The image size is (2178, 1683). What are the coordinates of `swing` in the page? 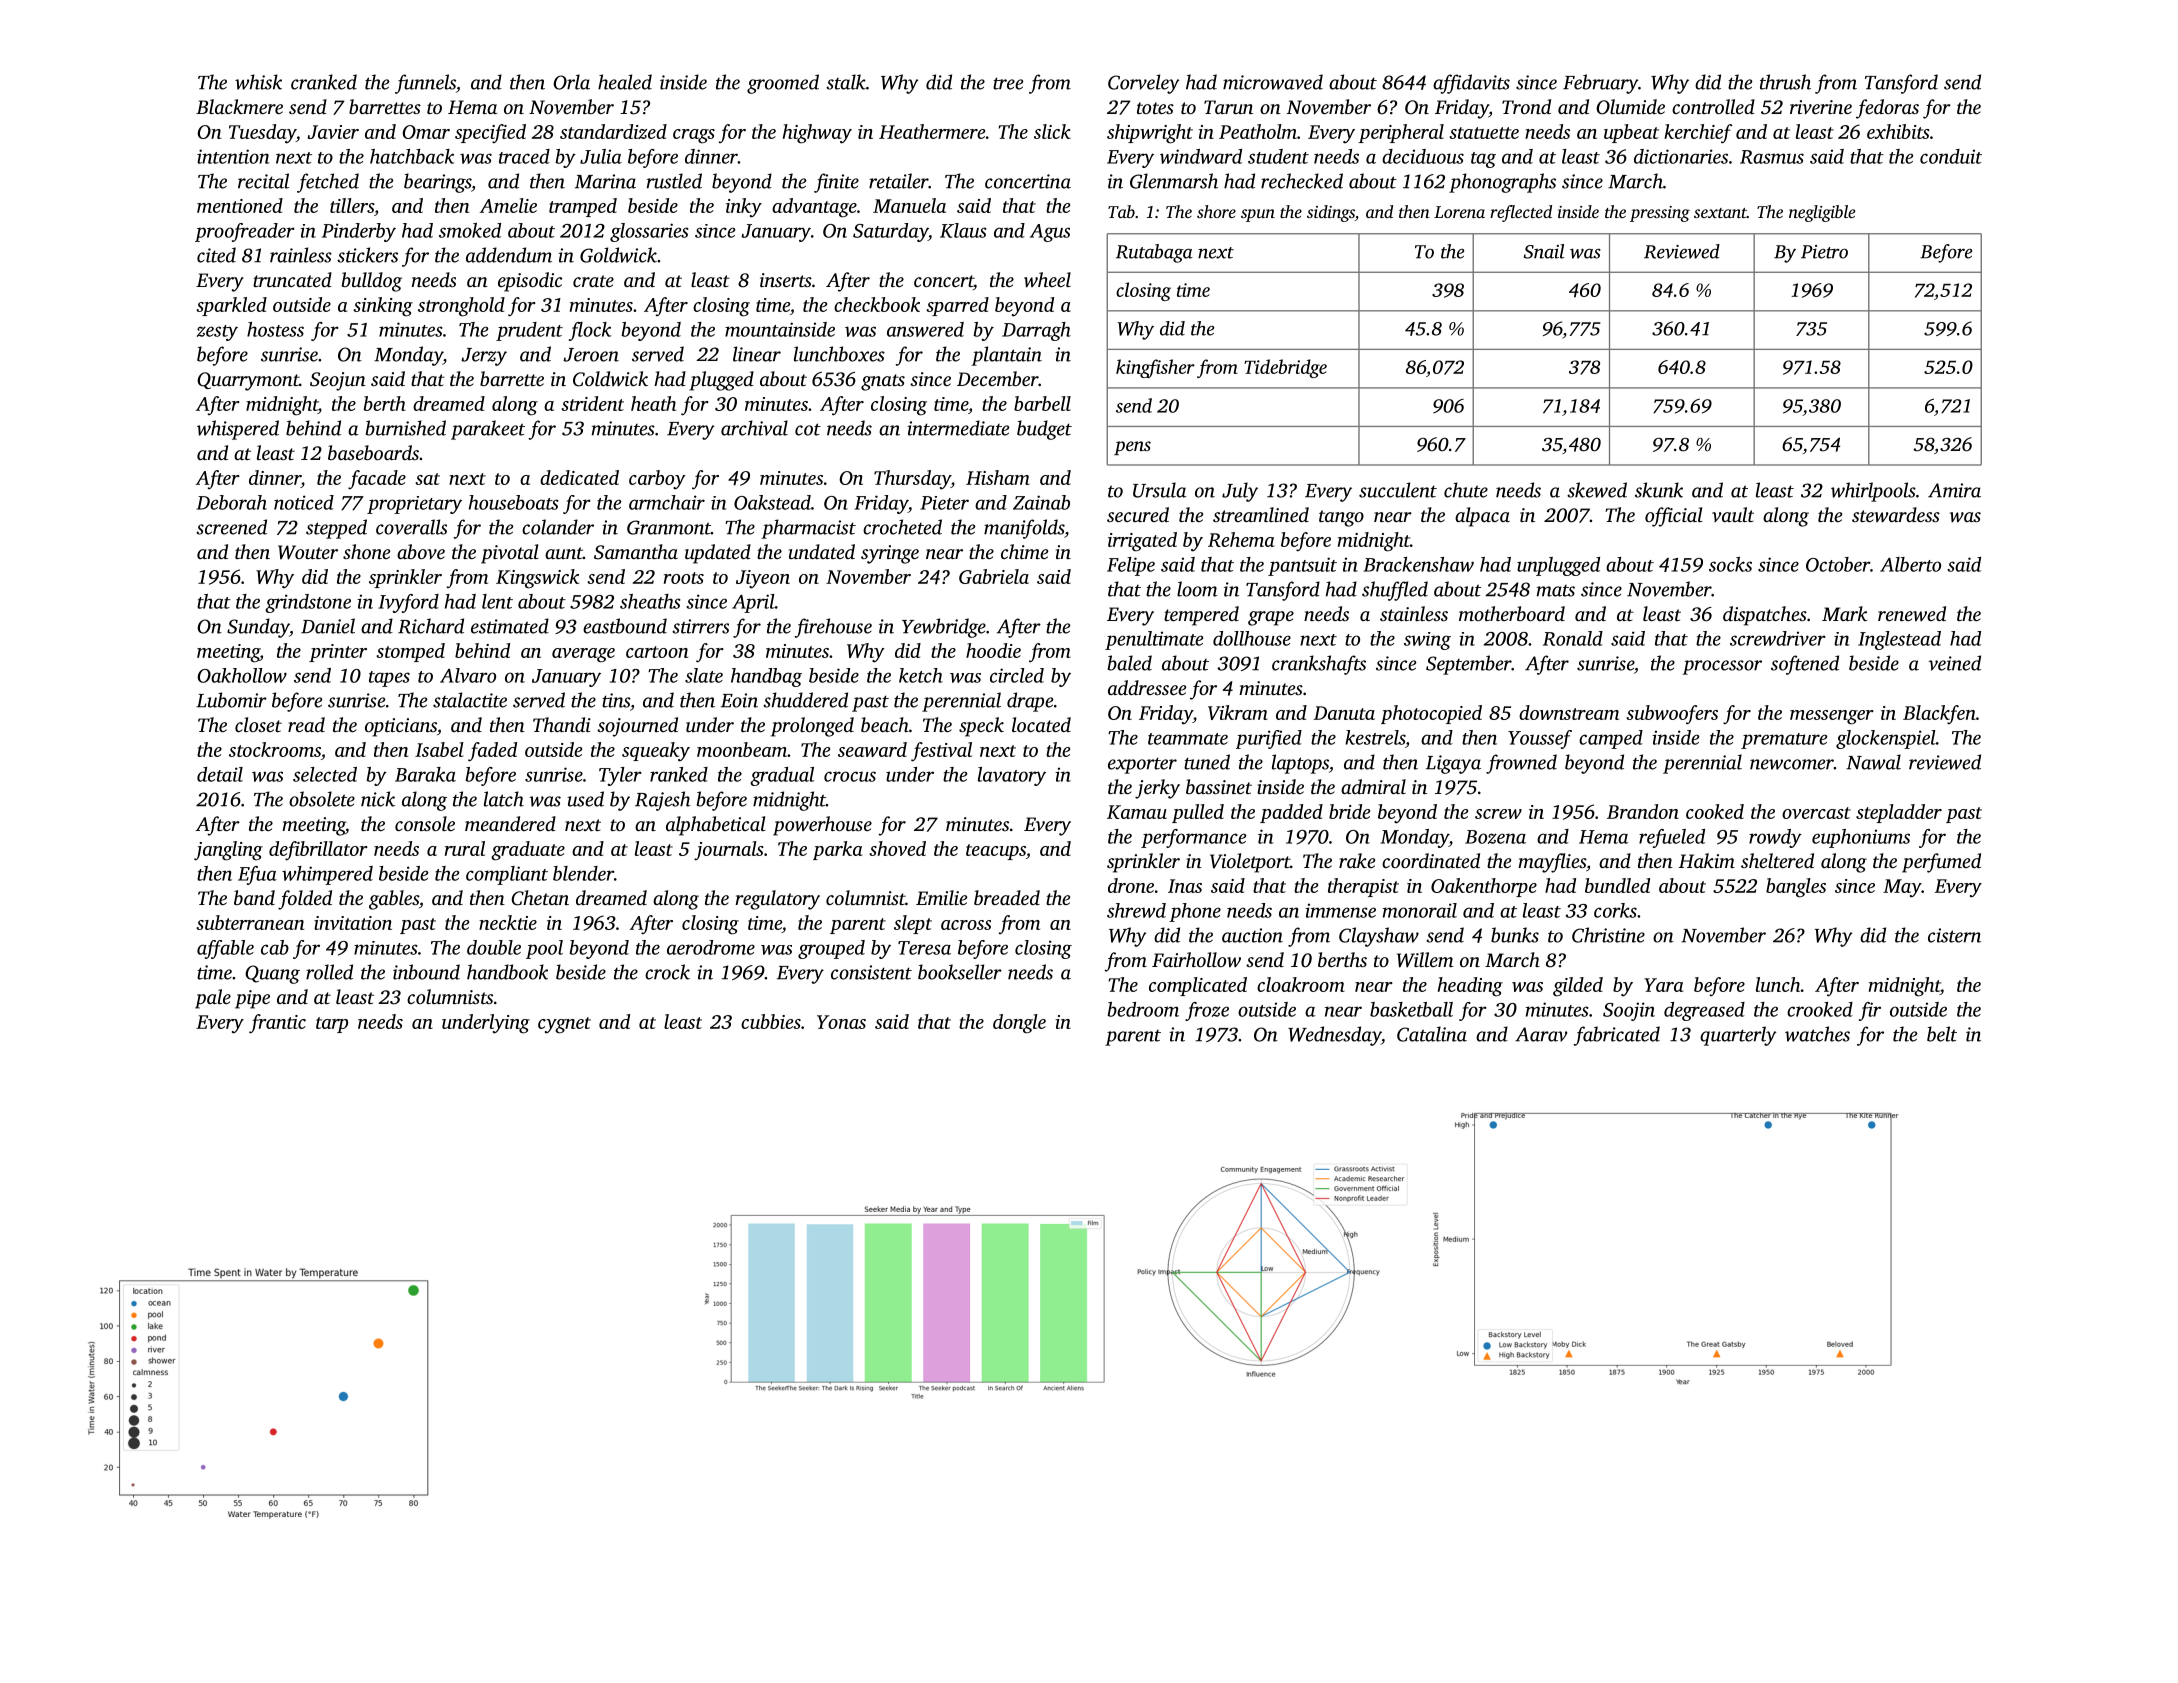 It's located at (1427, 641).
